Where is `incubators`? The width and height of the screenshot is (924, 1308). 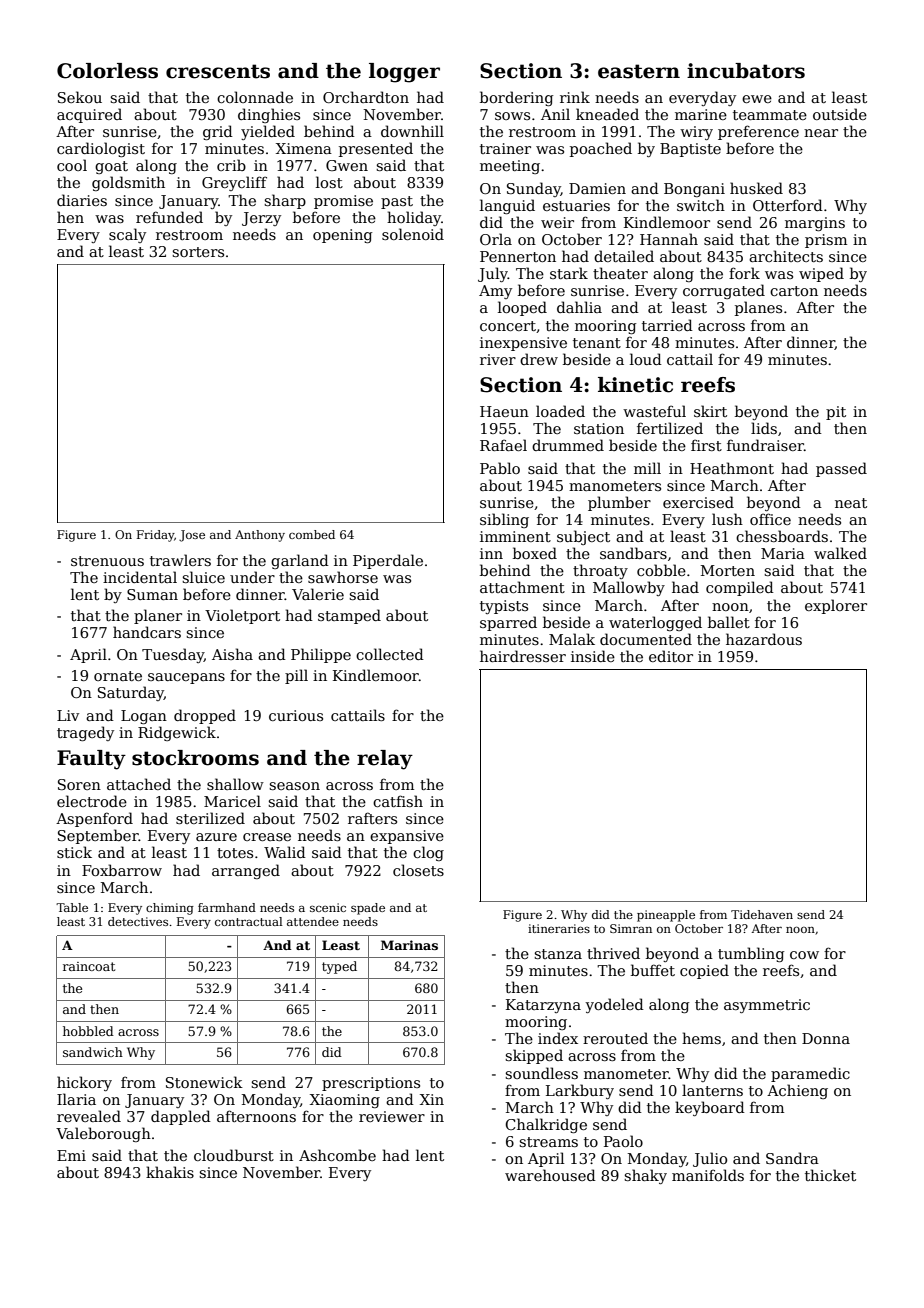
incubators is located at coordinates (746, 71).
